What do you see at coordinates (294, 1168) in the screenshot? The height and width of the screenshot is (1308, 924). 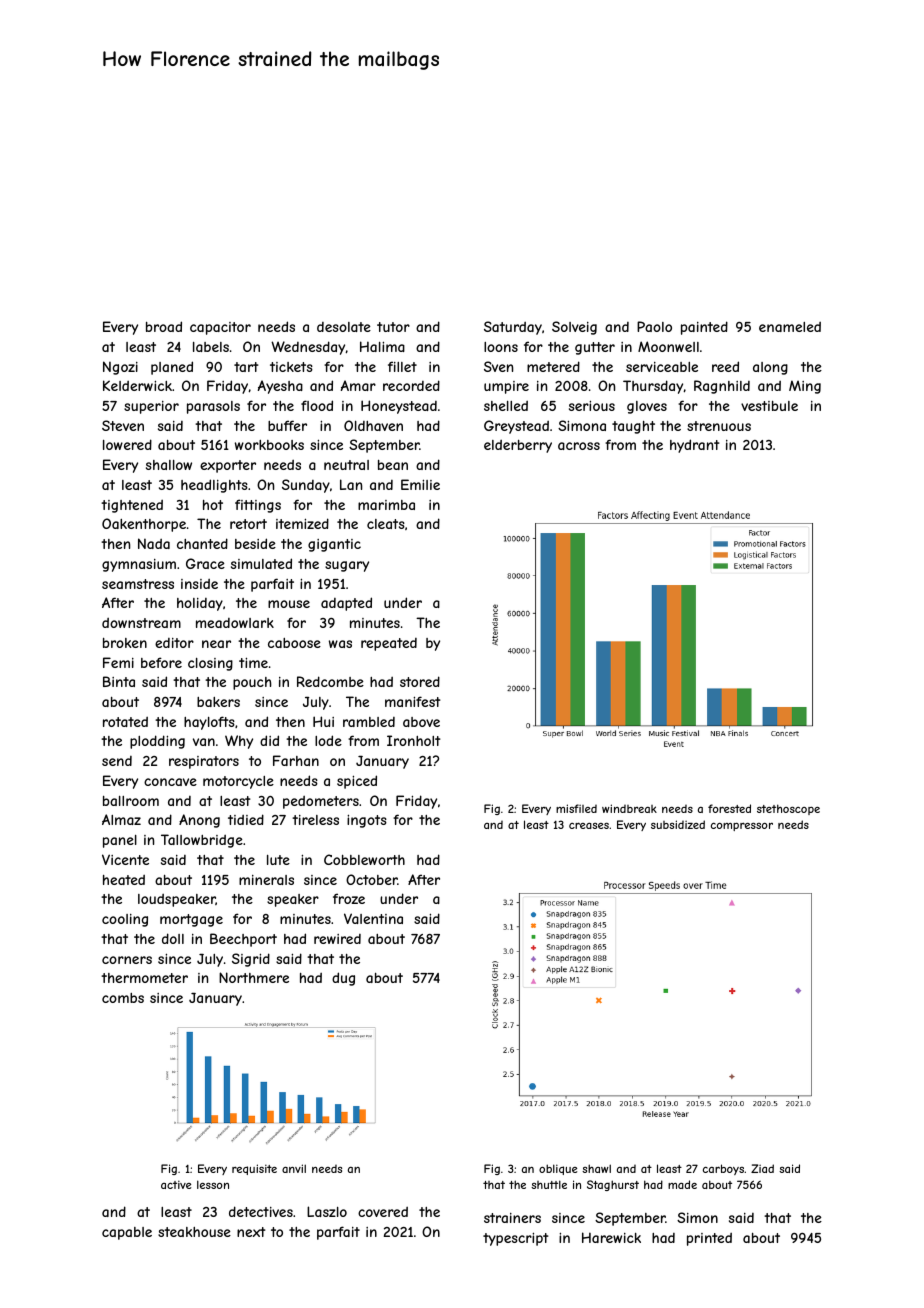 I see `anvil` at bounding box center [294, 1168].
